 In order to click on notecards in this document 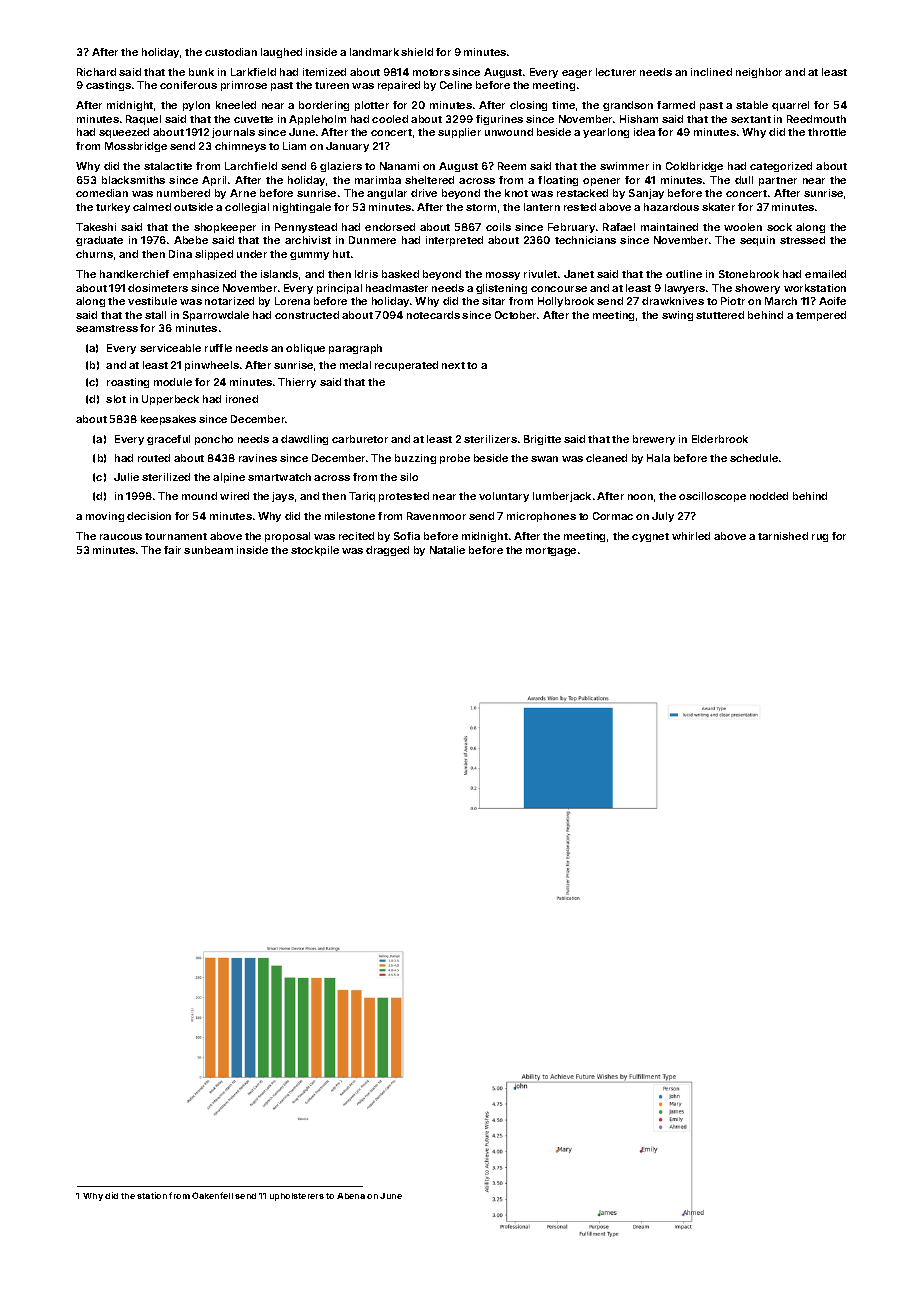, I will do `click(433, 315)`.
